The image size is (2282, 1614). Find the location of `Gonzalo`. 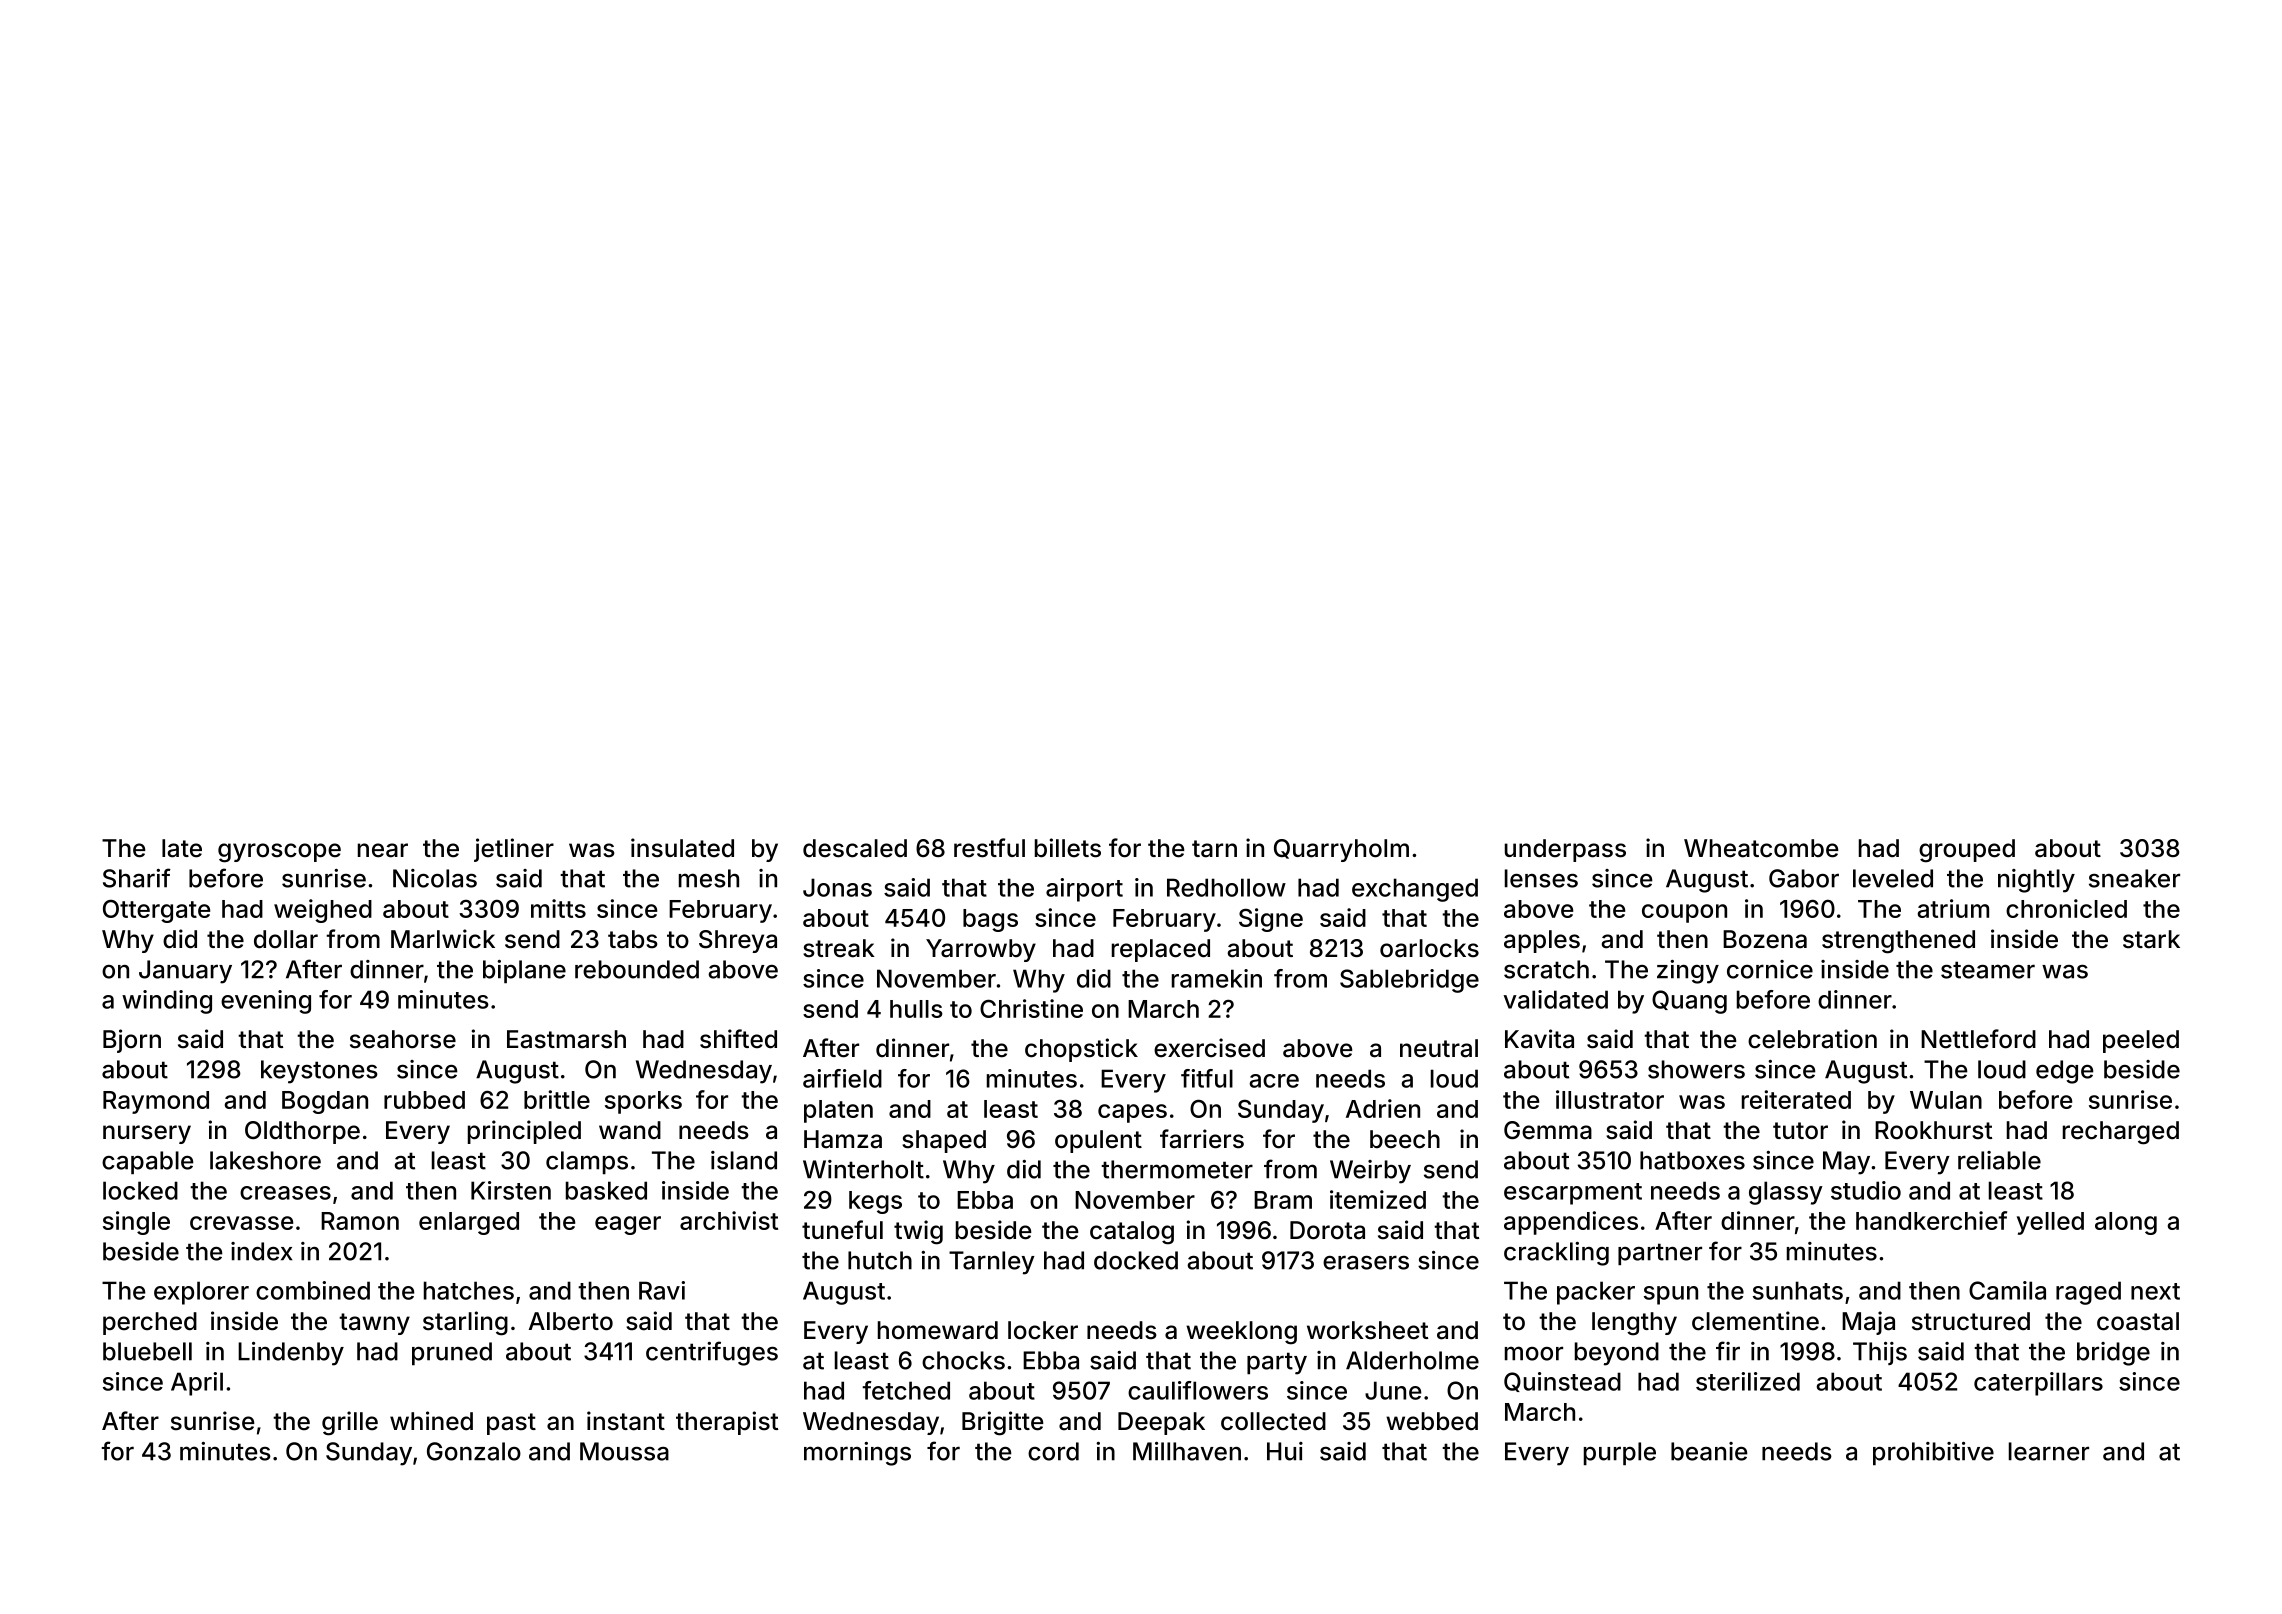

Gonzalo is located at coordinates (474, 1451).
